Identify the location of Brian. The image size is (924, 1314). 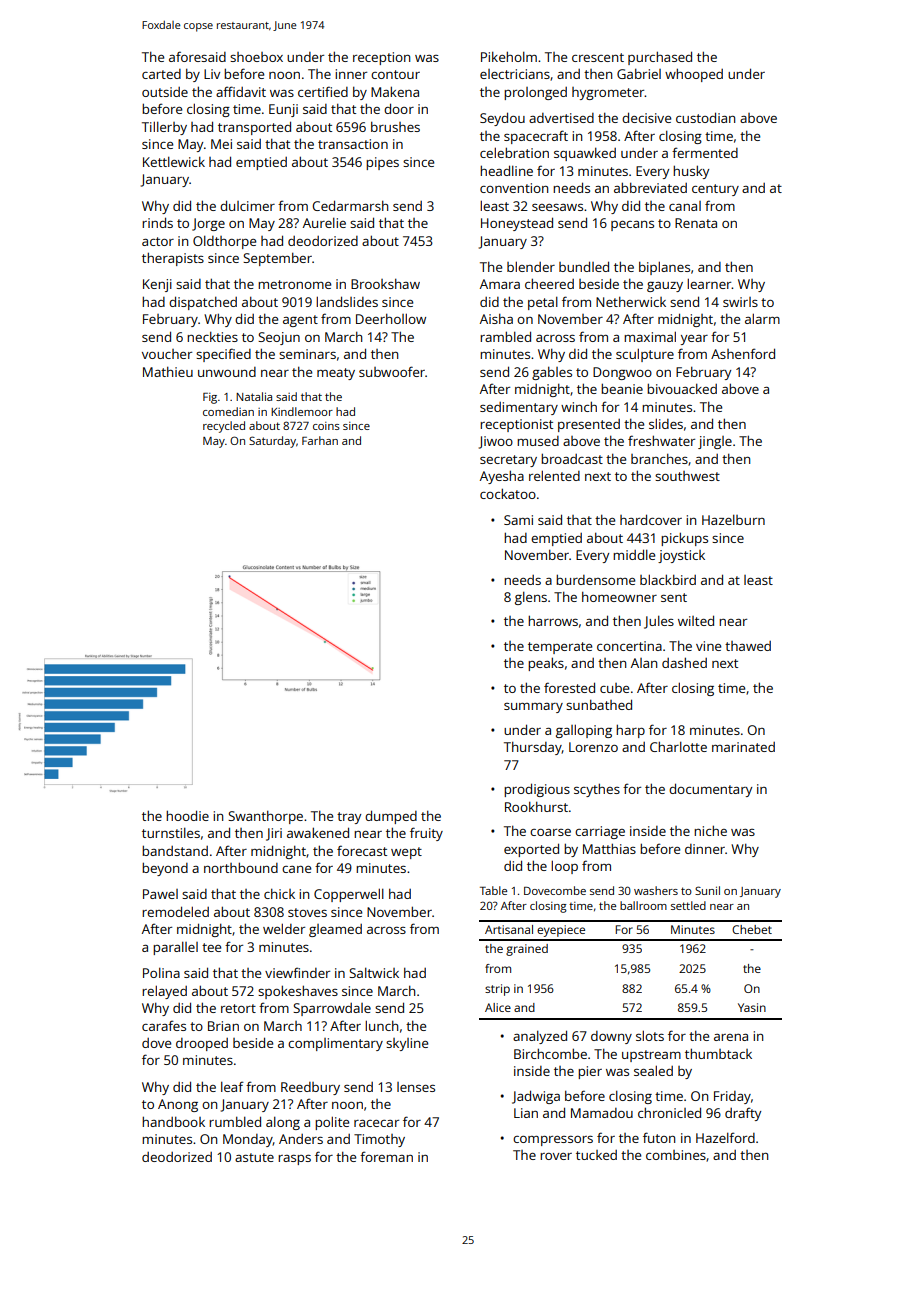
(223, 1026).
